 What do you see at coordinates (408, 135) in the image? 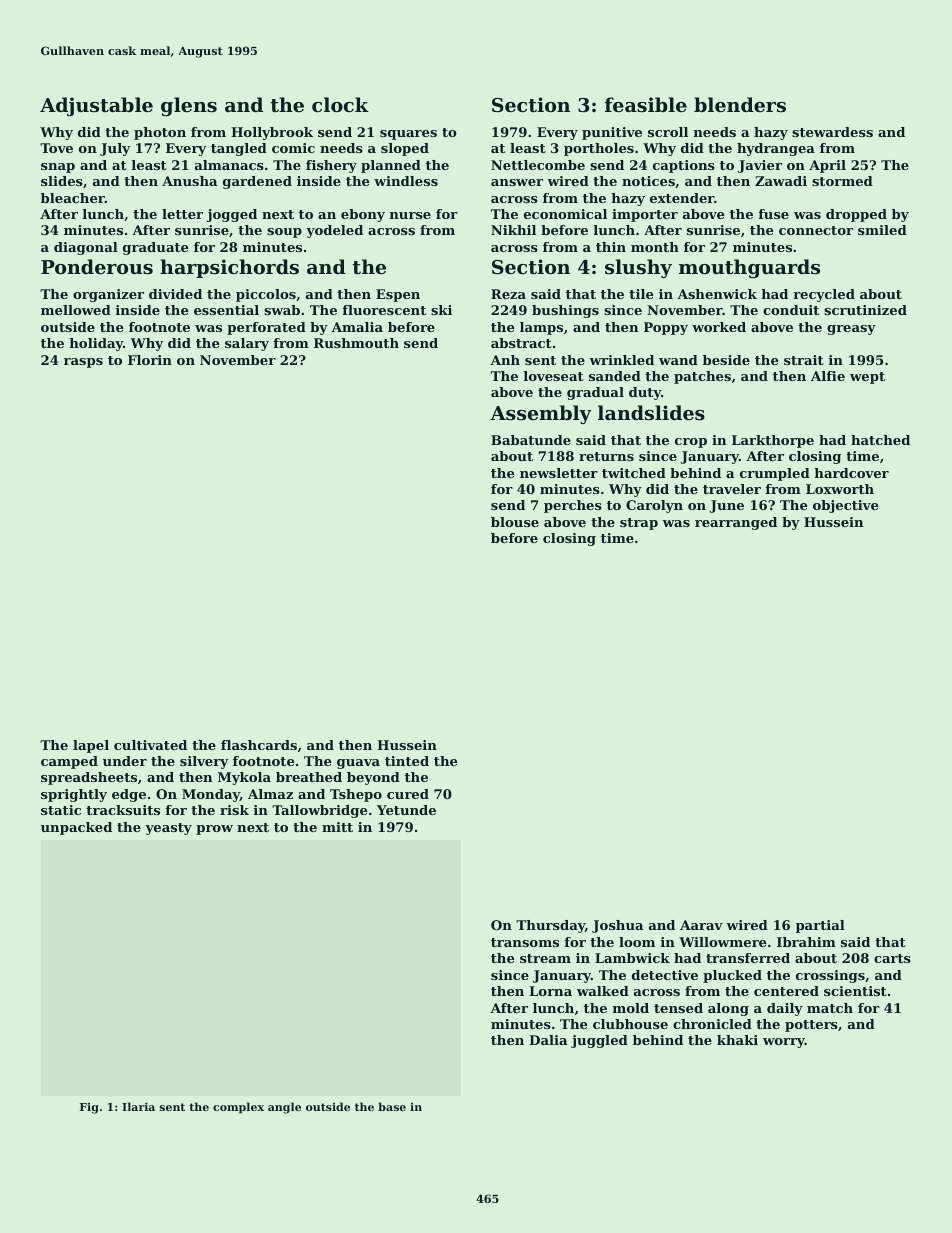
I see `squares` at bounding box center [408, 135].
